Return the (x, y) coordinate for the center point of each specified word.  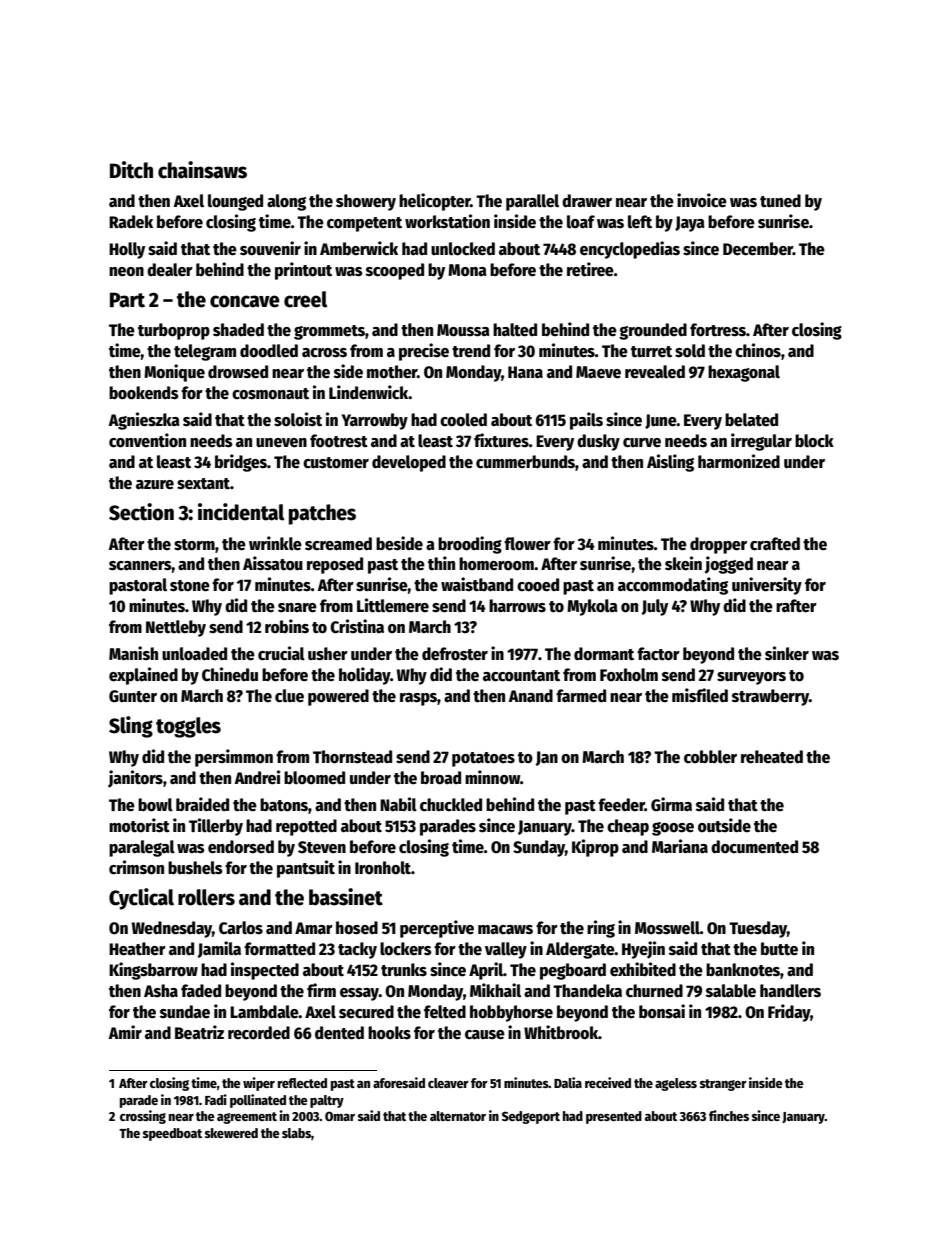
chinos (758, 350)
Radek (131, 222)
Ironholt (383, 868)
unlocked (463, 249)
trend (471, 351)
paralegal (142, 848)
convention (147, 440)
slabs (296, 1133)
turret (651, 352)
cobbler (710, 757)
